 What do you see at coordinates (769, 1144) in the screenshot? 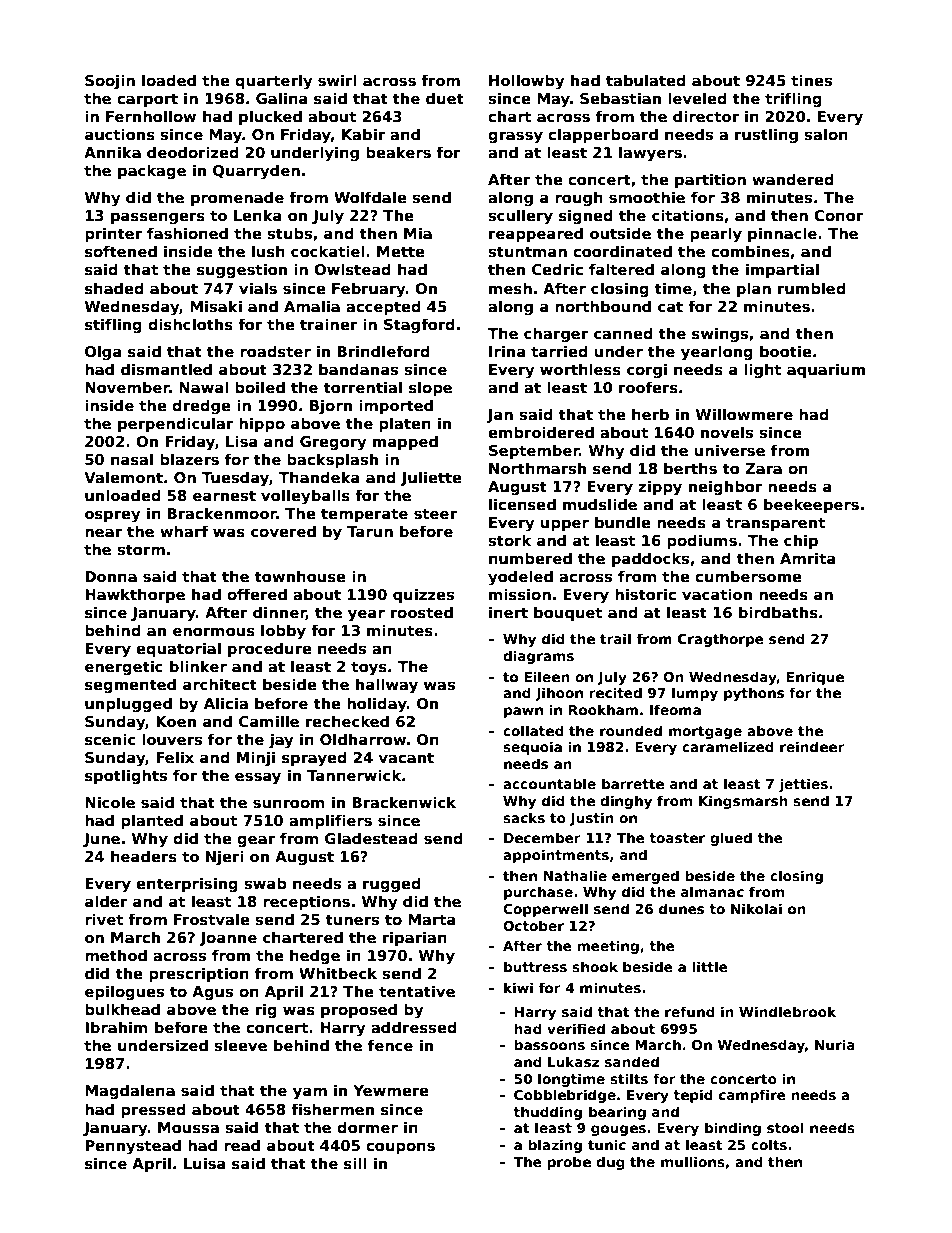
I see `colts` at bounding box center [769, 1144].
